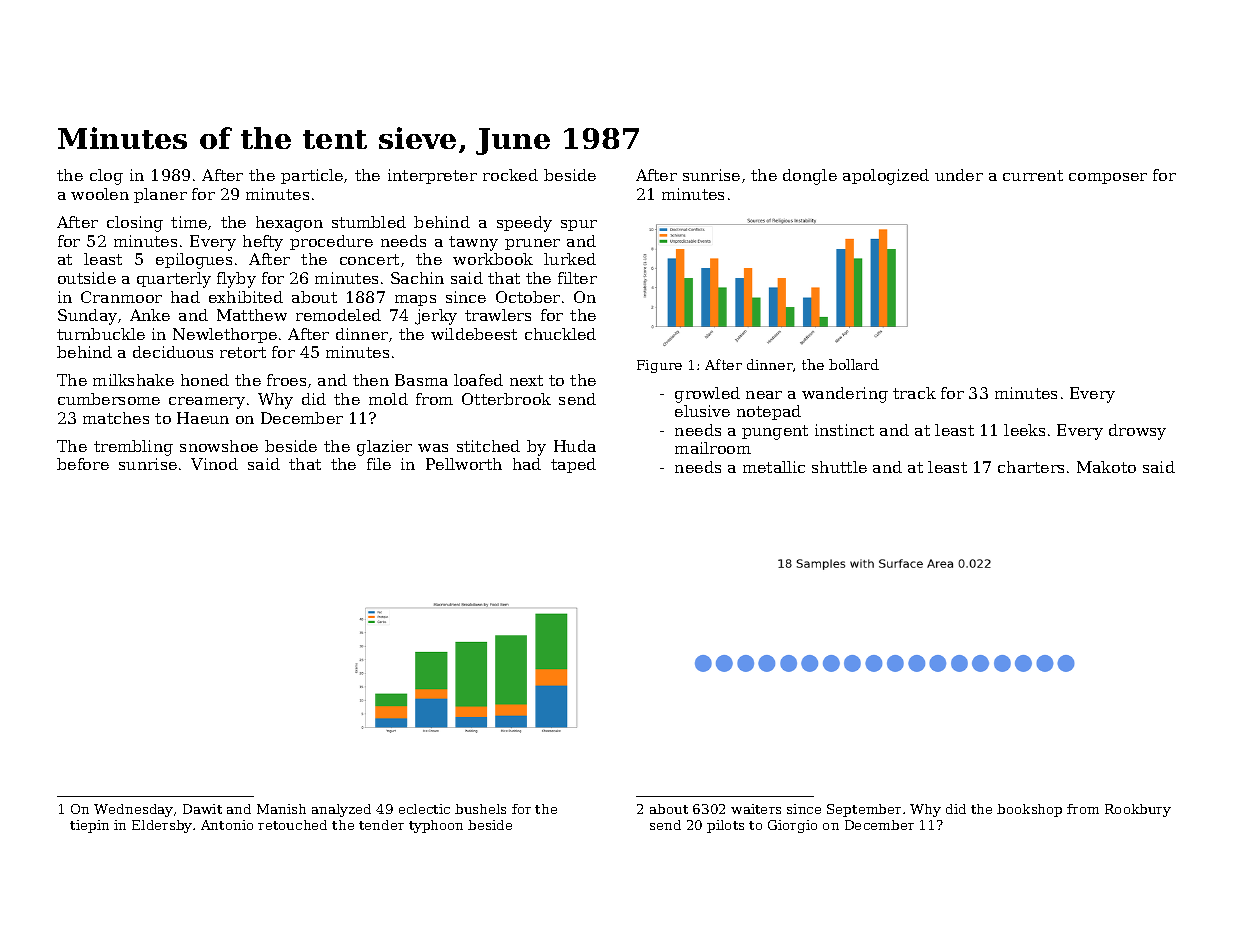 The height and width of the screenshot is (952, 1233). Describe the element at coordinates (886, 177) in the screenshot. I see `apologized` at that location.
